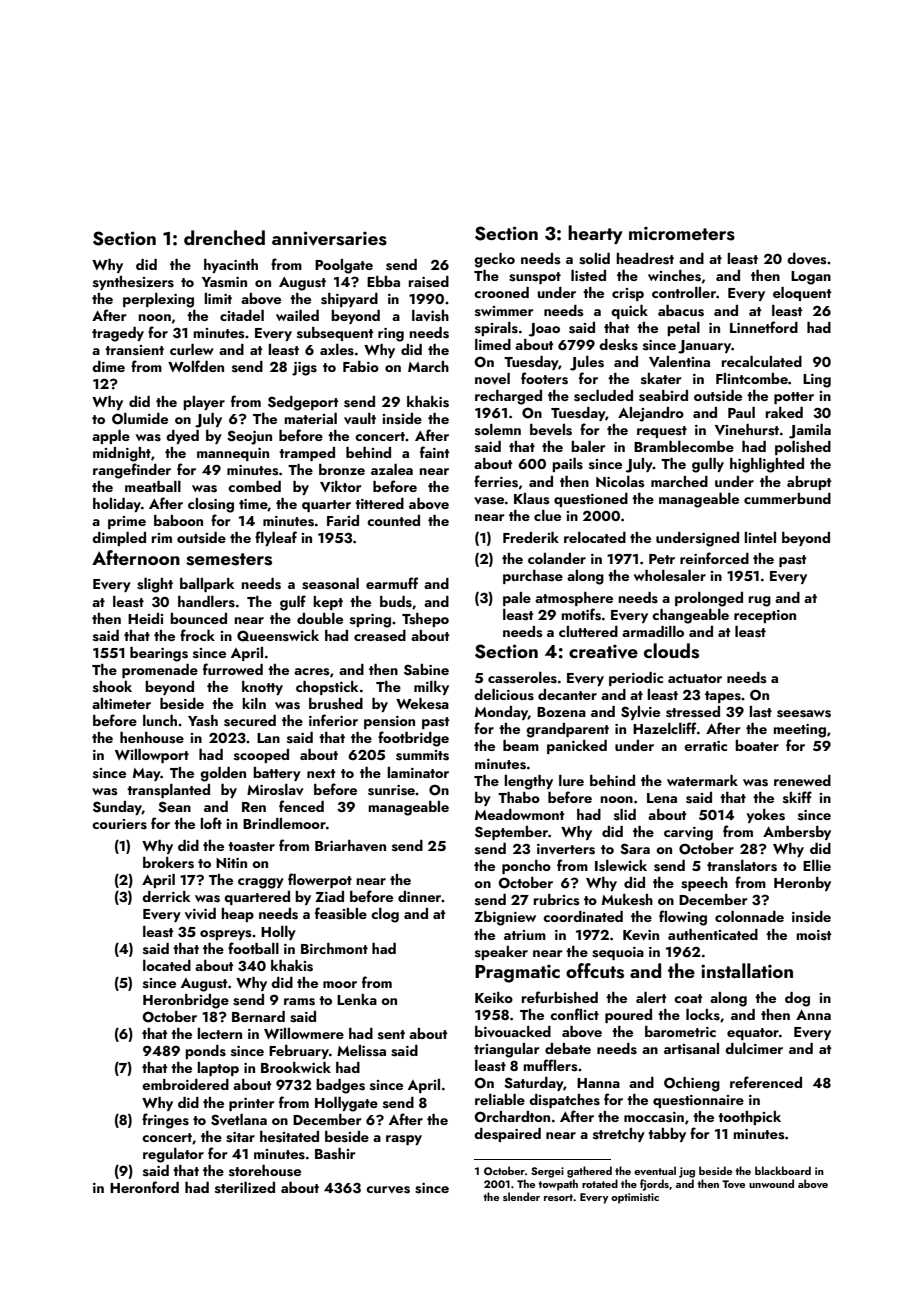 This document has width=924, height=1308. I want to click on slight, so click(155, 585).
